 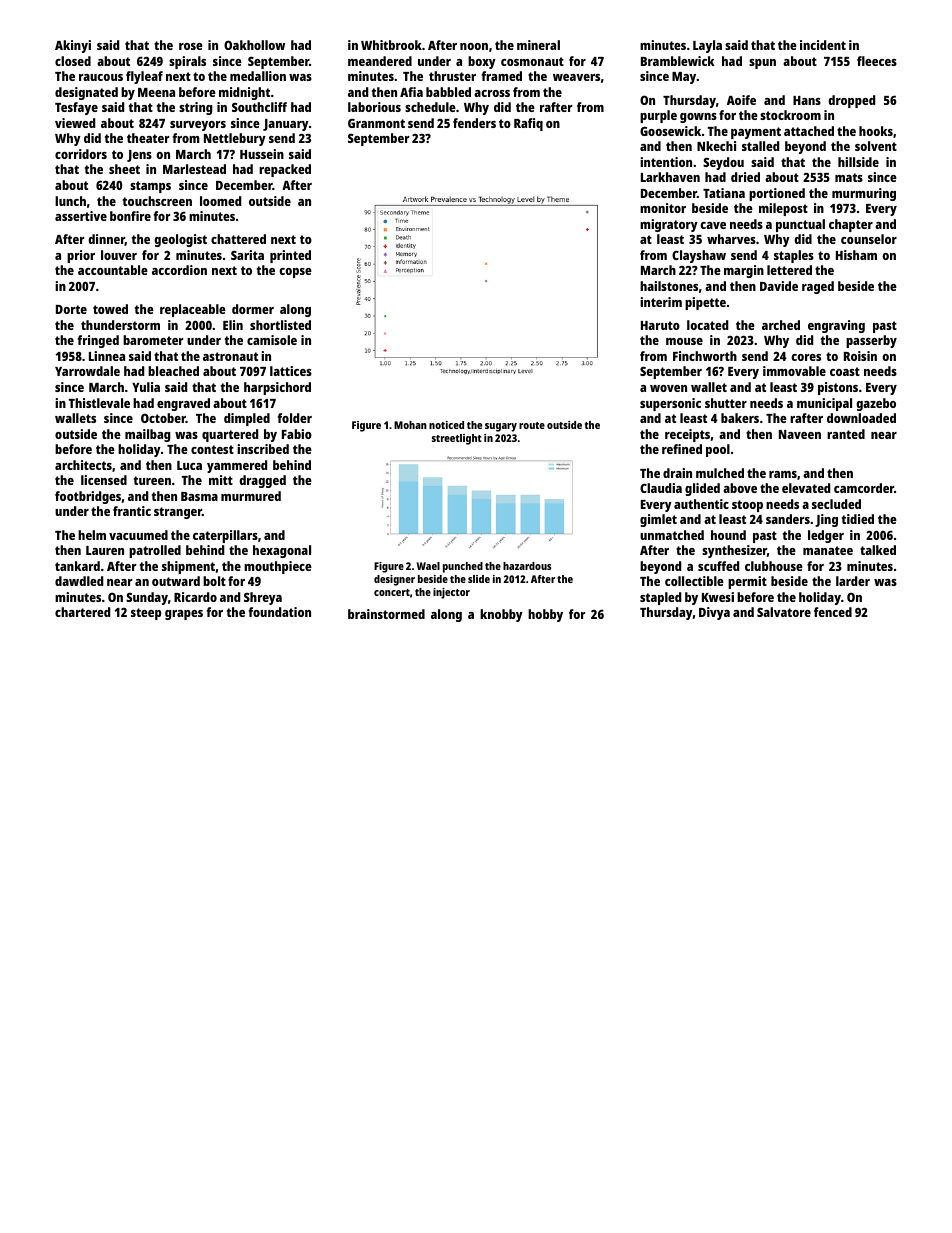 I want to click on murmured, so click(x=251, y=496).
